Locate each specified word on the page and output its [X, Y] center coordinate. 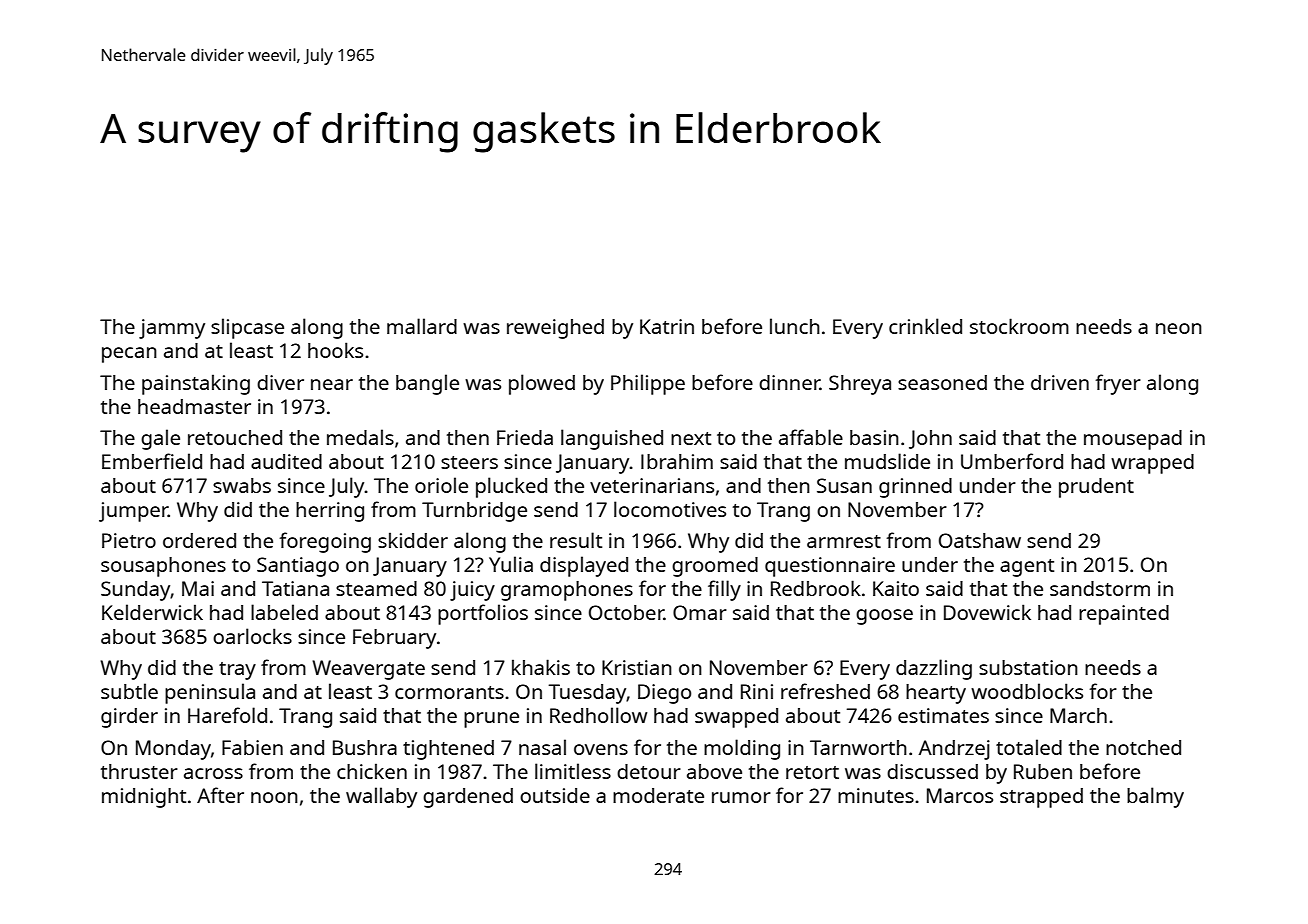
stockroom [1019, 326]
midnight [144, 798]
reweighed [555, 329]
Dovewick [987, 612]
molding [742, 749]
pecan [129, 355]
